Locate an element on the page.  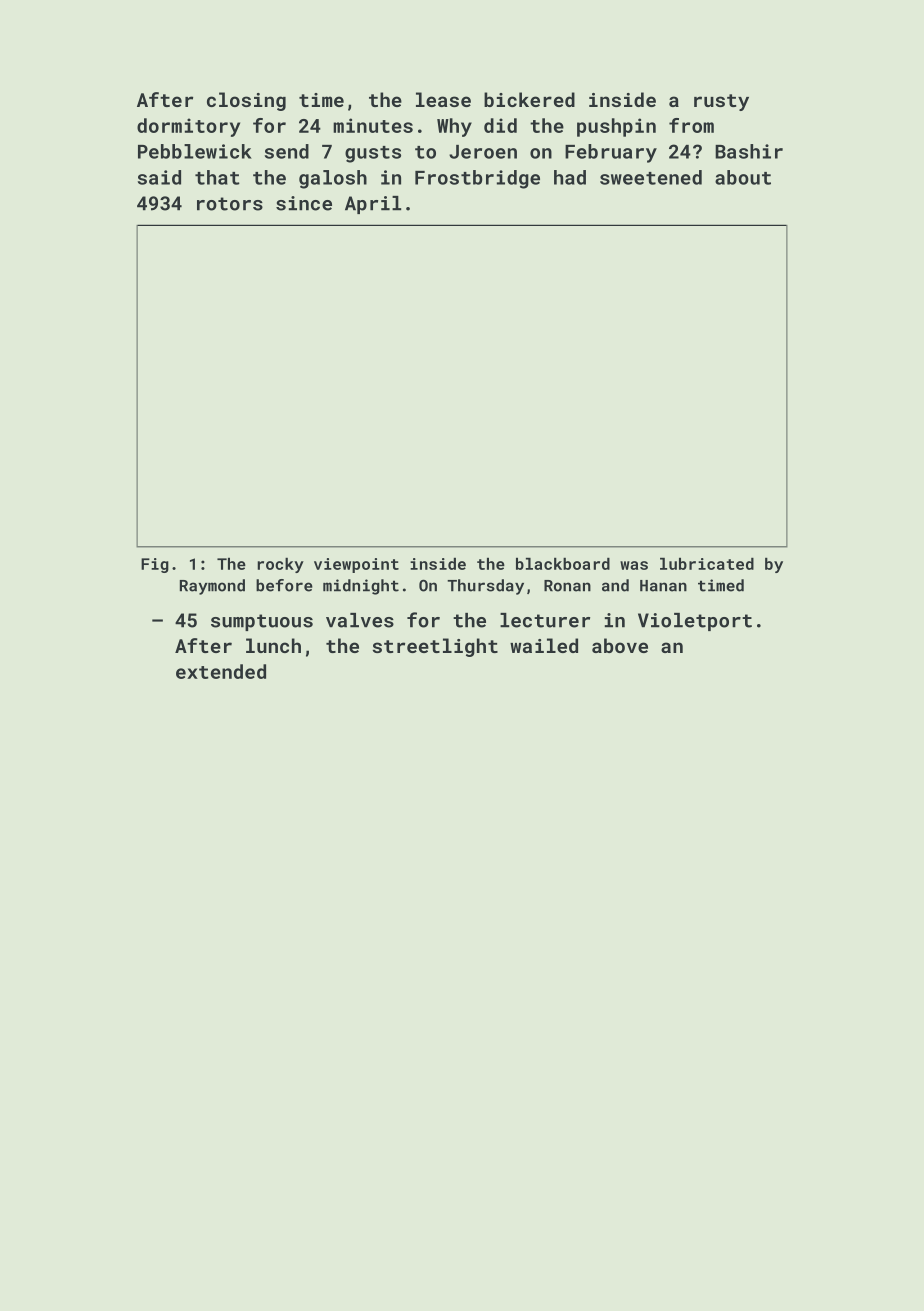
before is located at coordinates (284, 585).
